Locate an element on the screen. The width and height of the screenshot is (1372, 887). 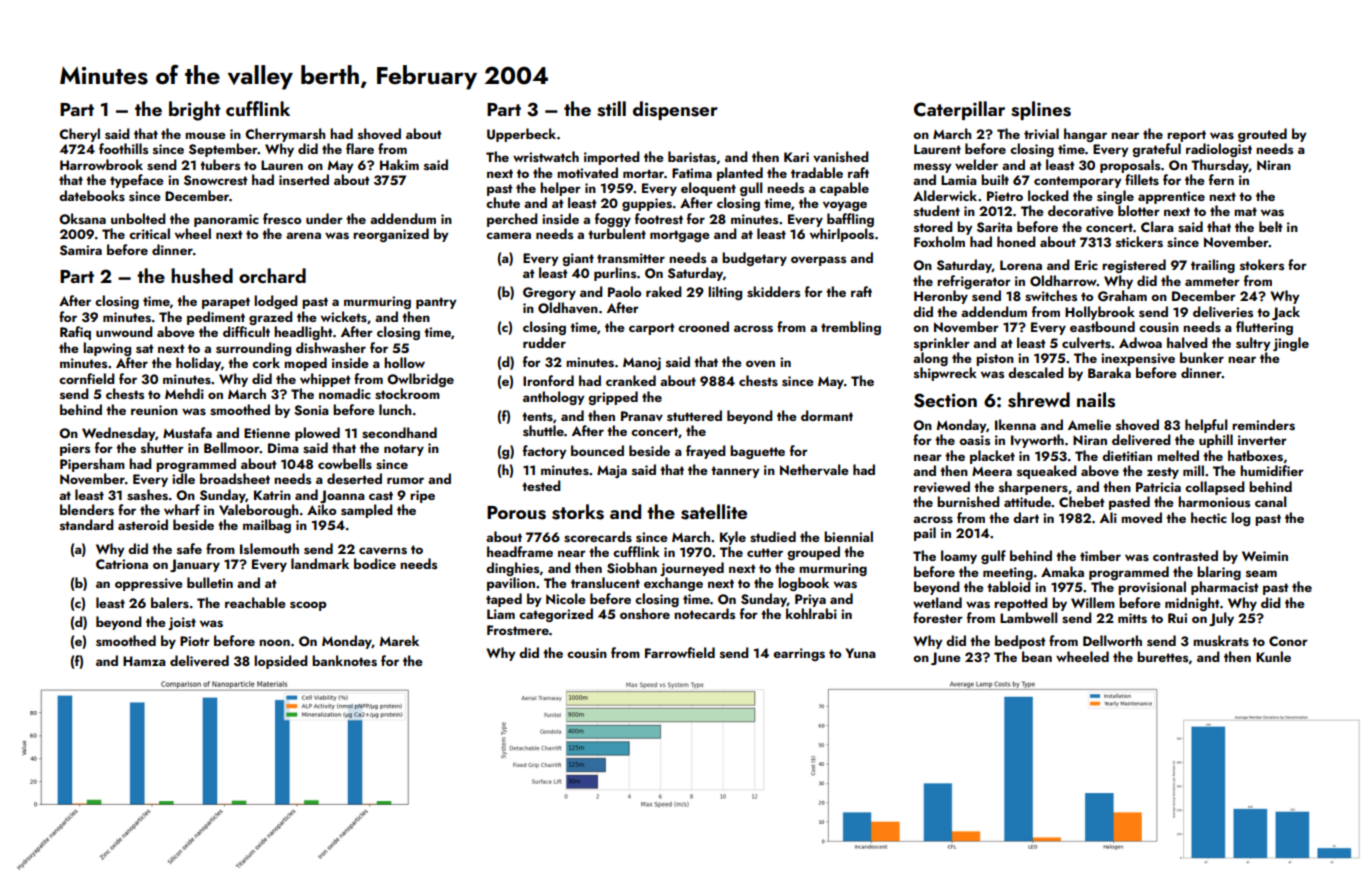
joist is located at coordinates (182, 623).
